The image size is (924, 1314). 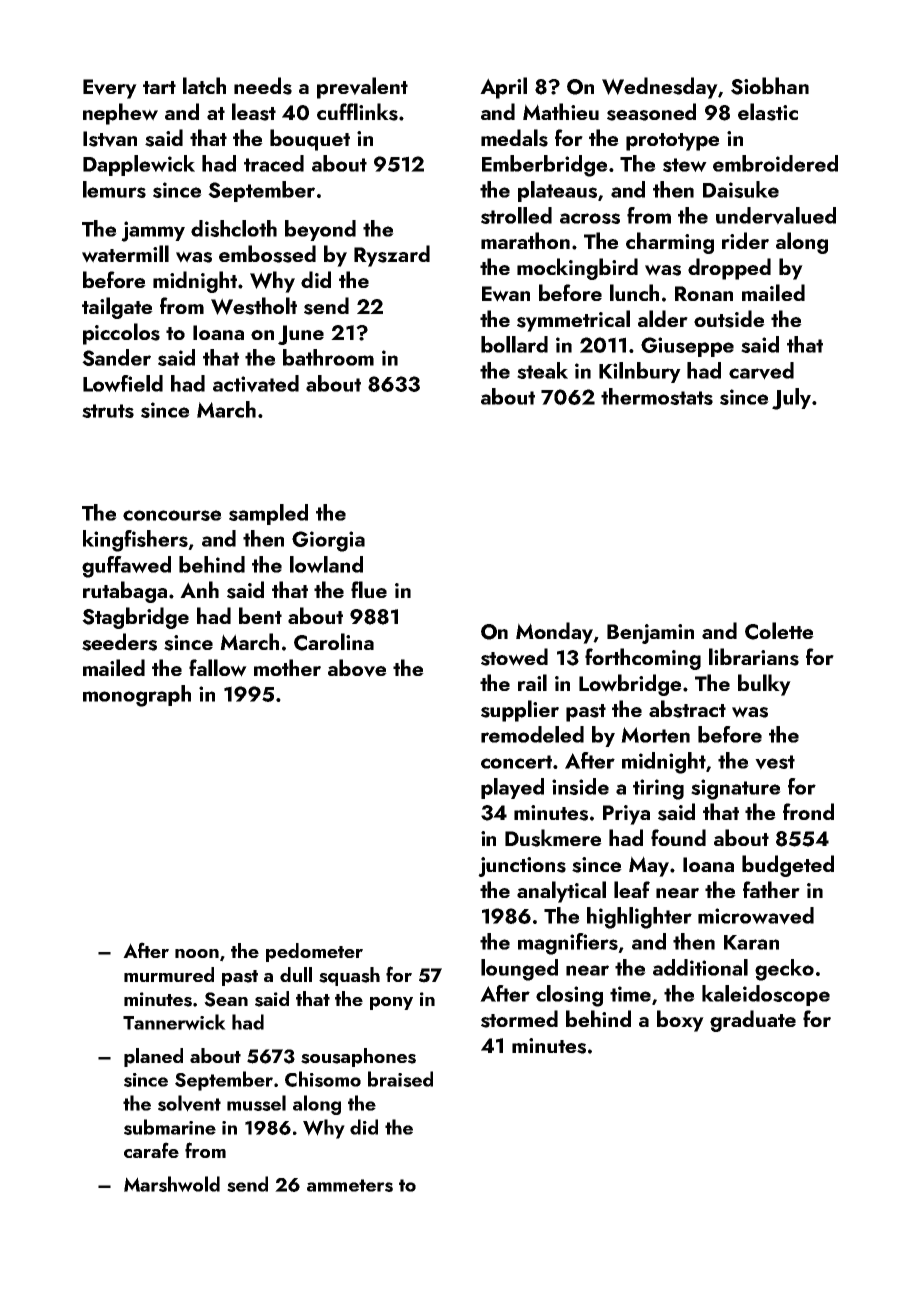 I want to click on played, so click(x=512, y=788).
